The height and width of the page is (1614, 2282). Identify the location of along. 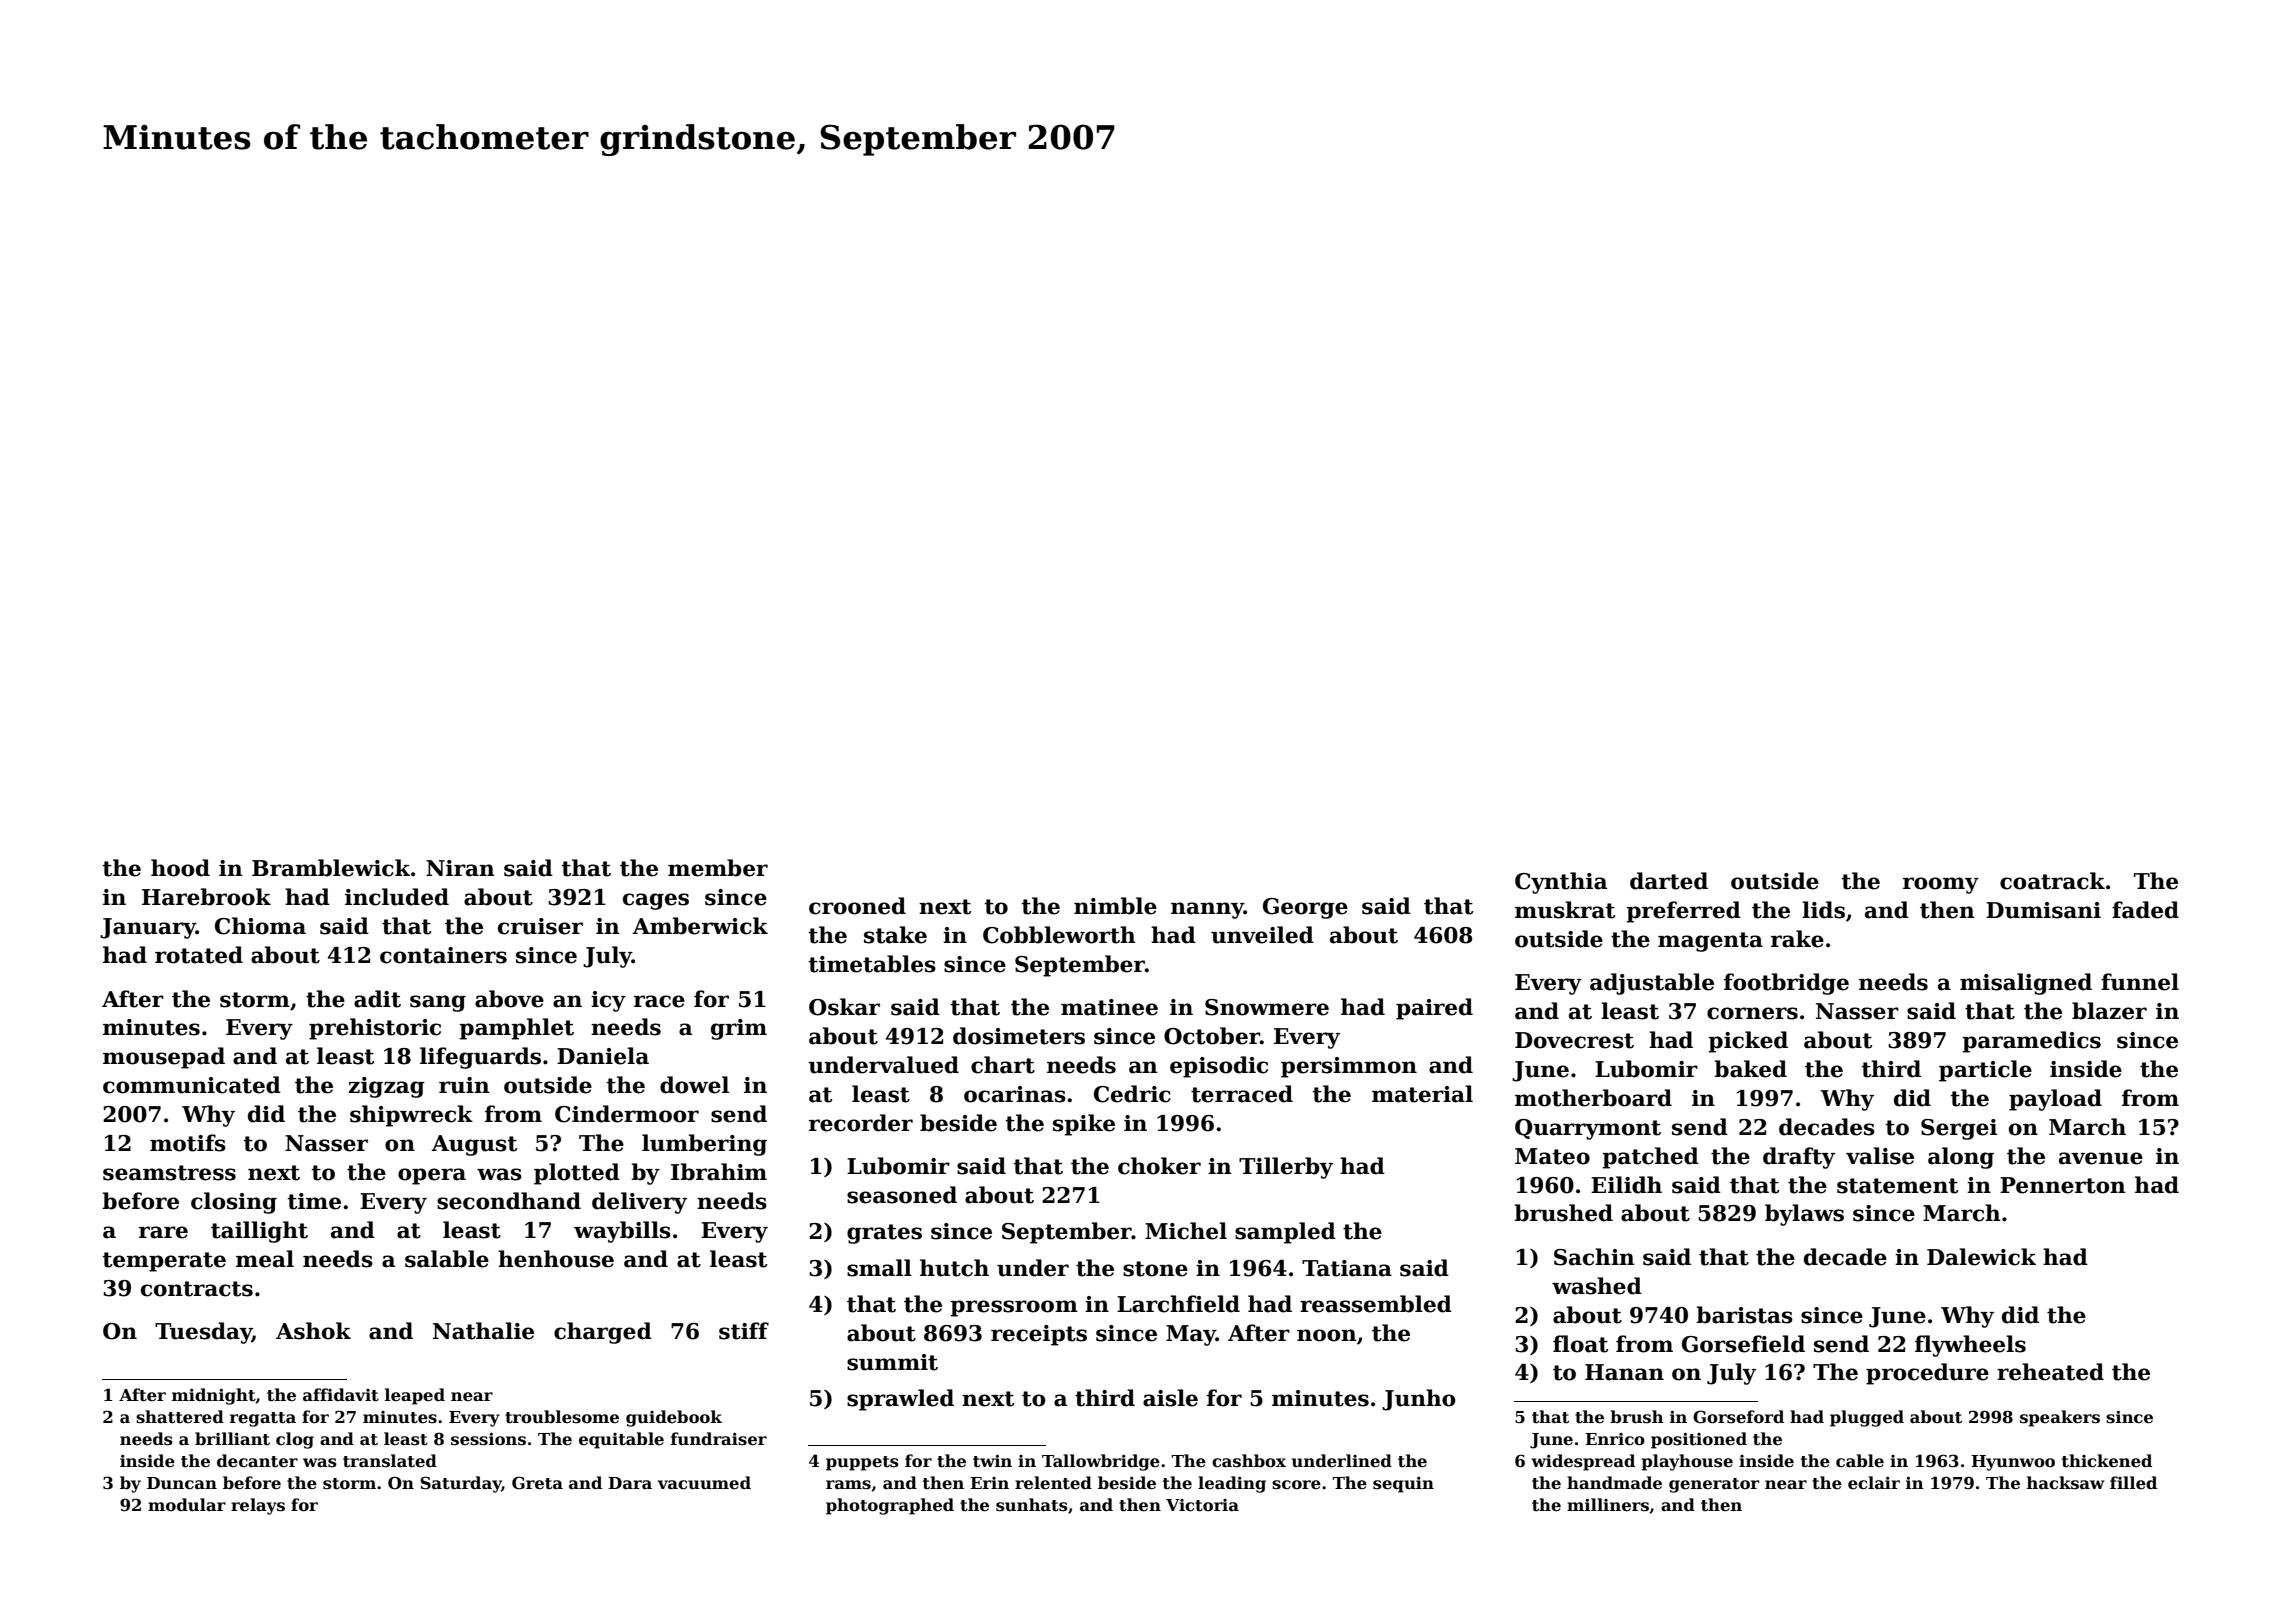
(1961, 1158).
